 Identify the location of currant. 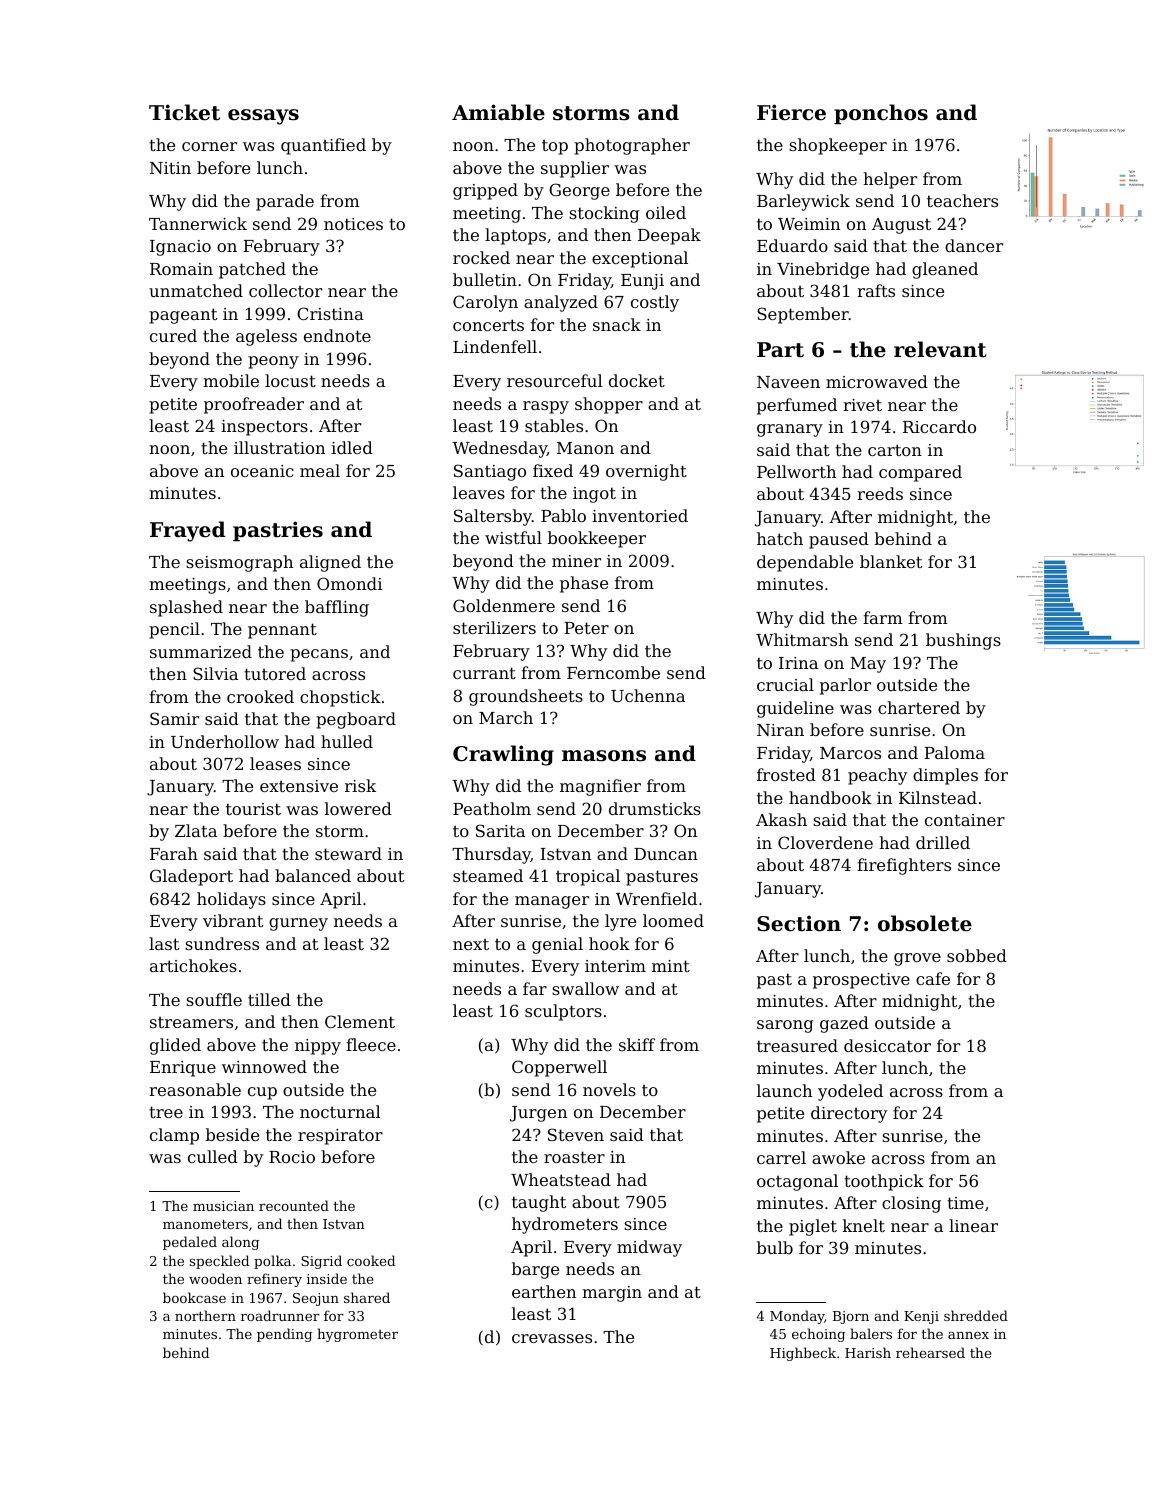
(484, 673).
